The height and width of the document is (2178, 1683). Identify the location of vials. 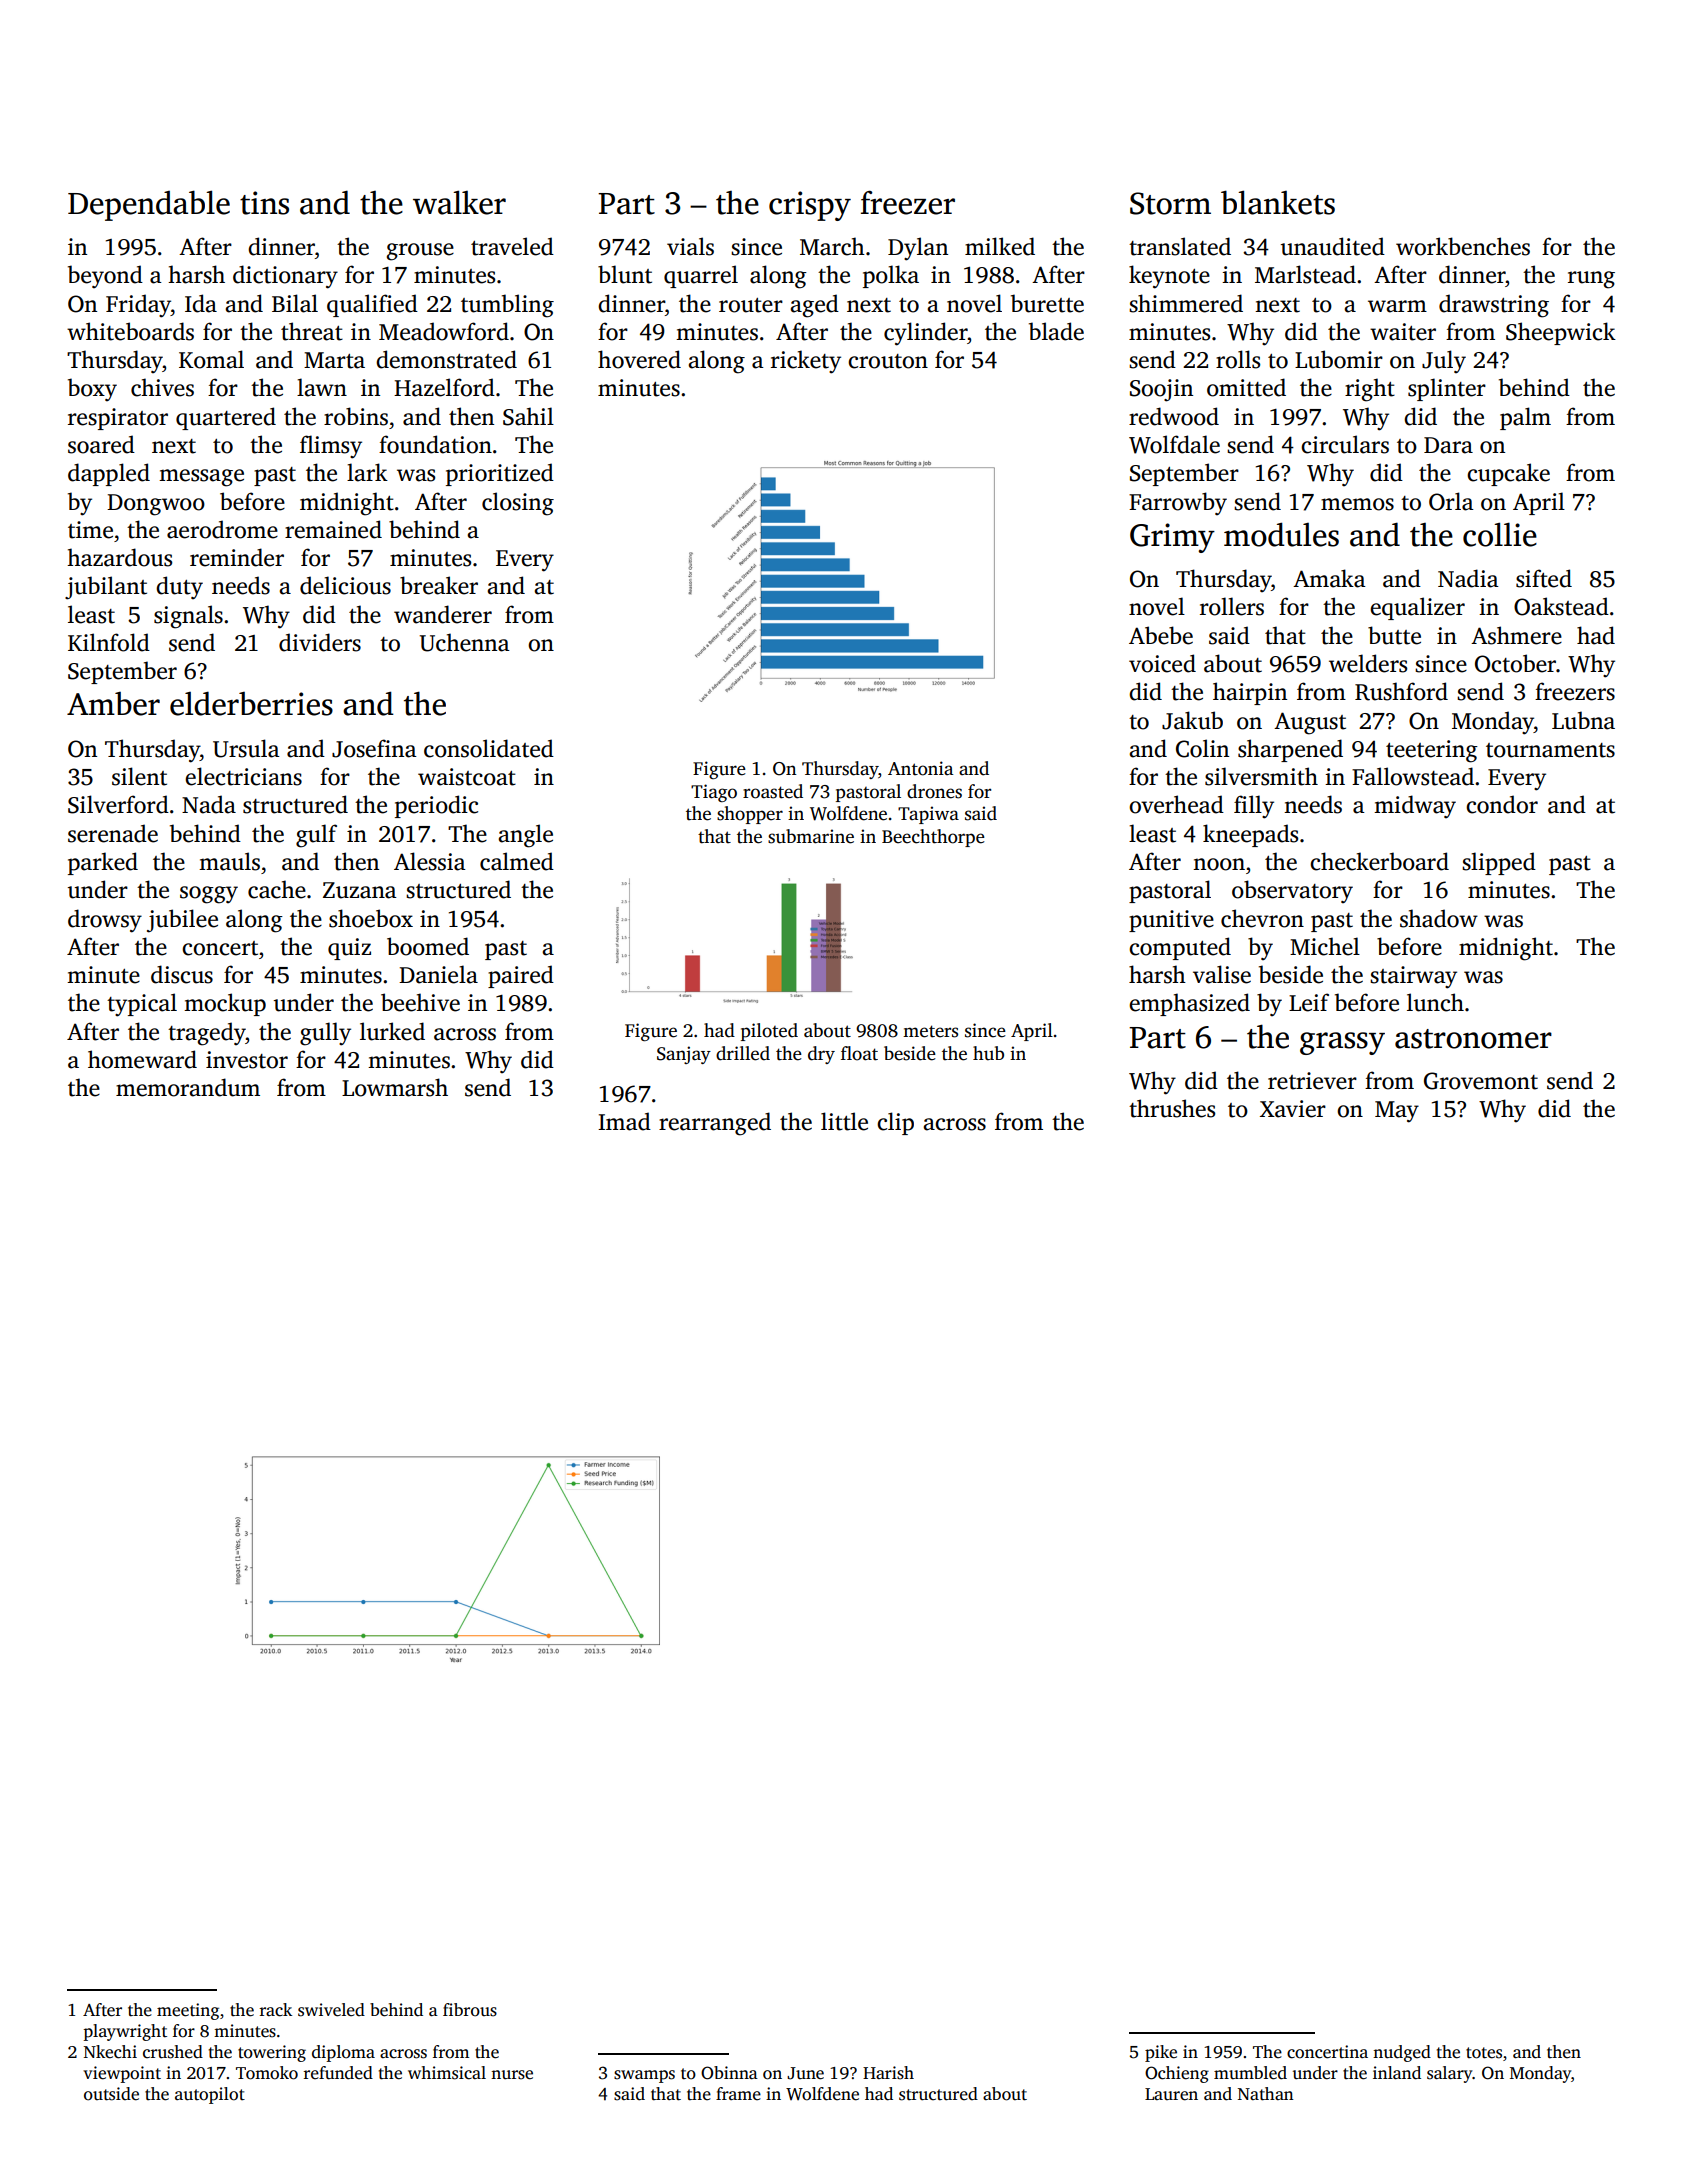
(690, 246).
